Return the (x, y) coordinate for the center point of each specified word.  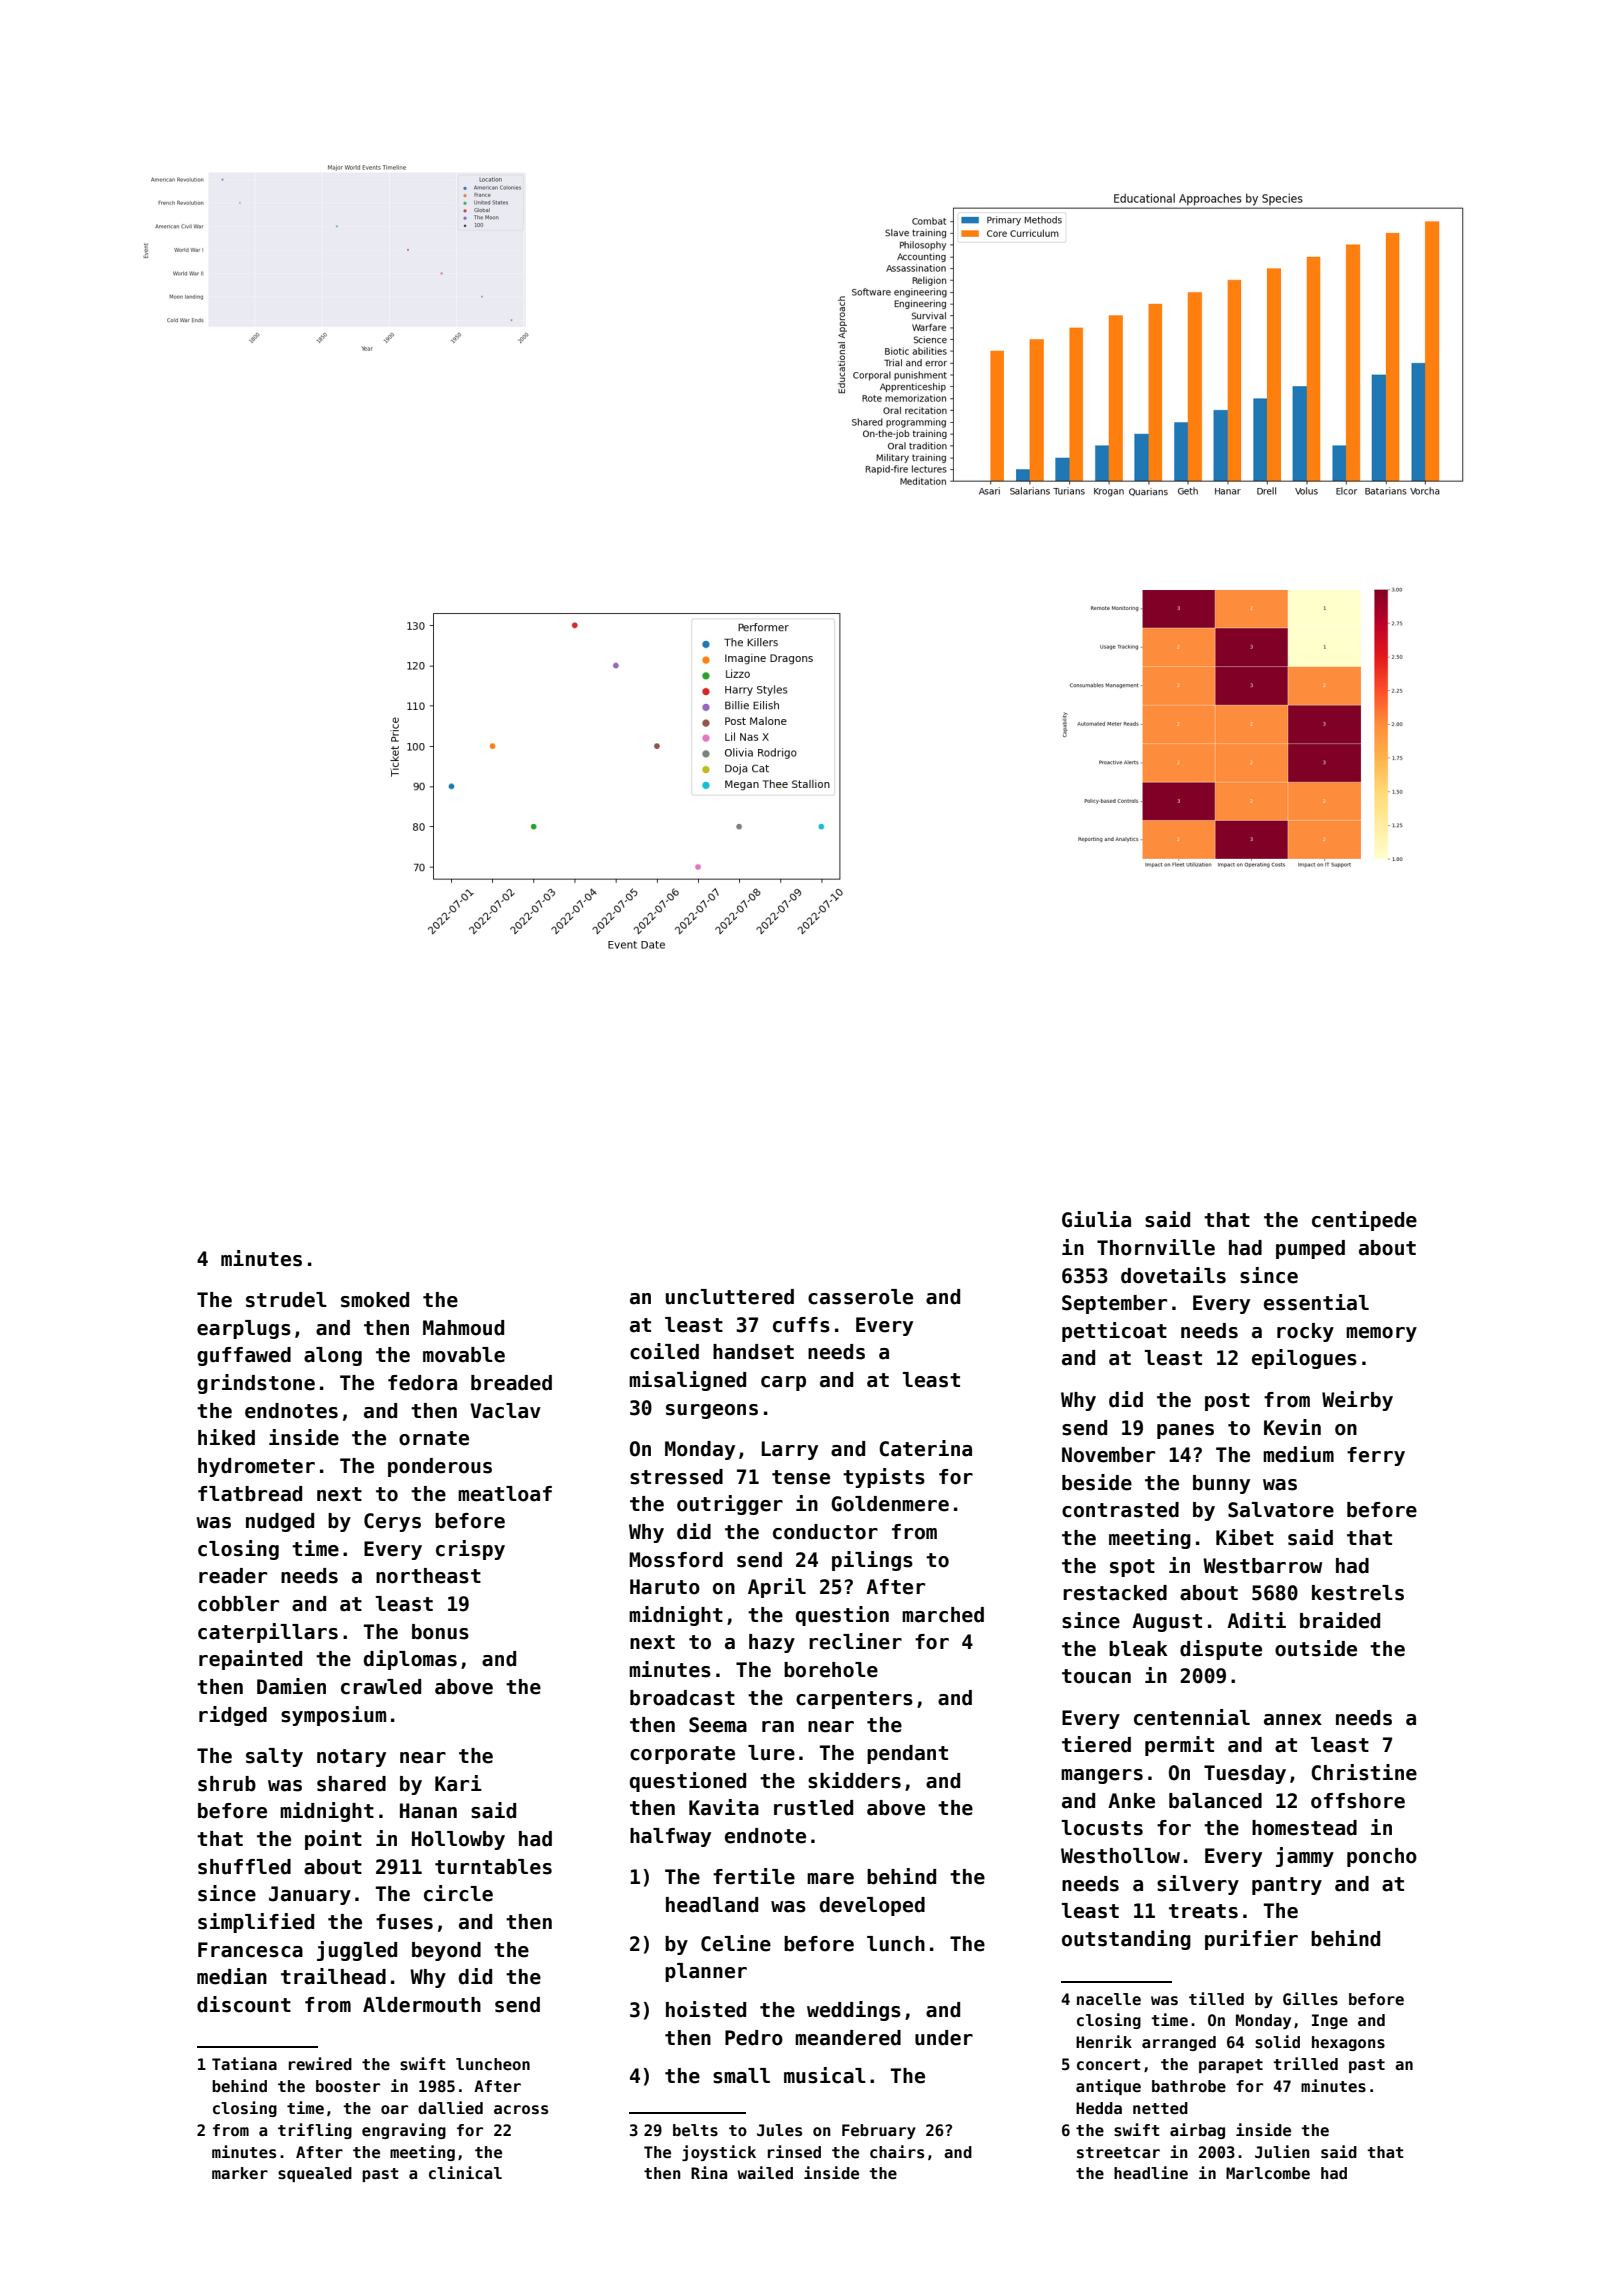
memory (1381, 1334)
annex (1293, 1720)
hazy (772, 1643)
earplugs (244, 1329)
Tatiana (244, 2063)
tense (801, 1477)
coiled (664, 1351)
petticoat (1114, 1332)
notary (351, 1758)
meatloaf (505, 1494)
